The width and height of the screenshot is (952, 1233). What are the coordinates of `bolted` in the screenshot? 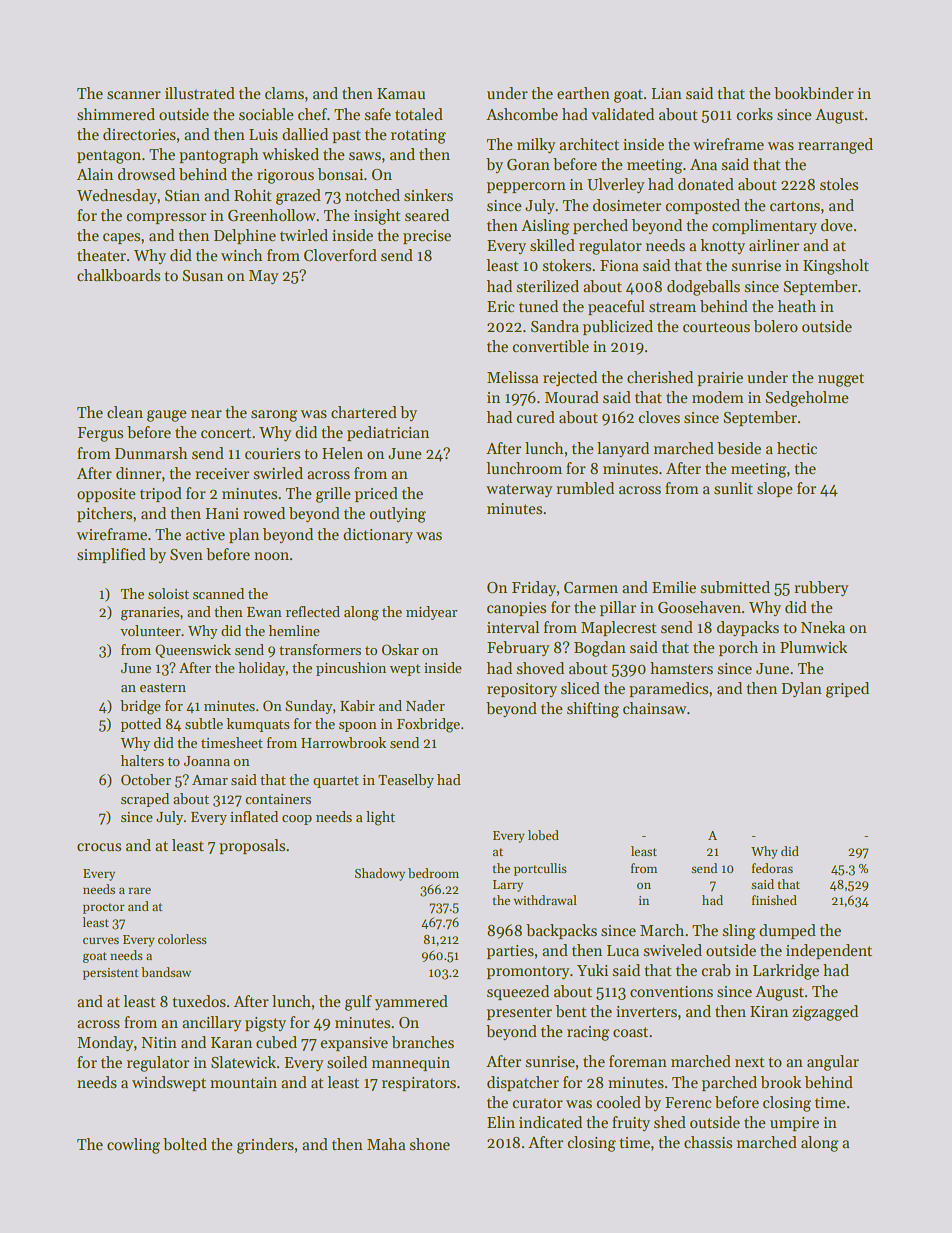 It's located at (185, 1144).
